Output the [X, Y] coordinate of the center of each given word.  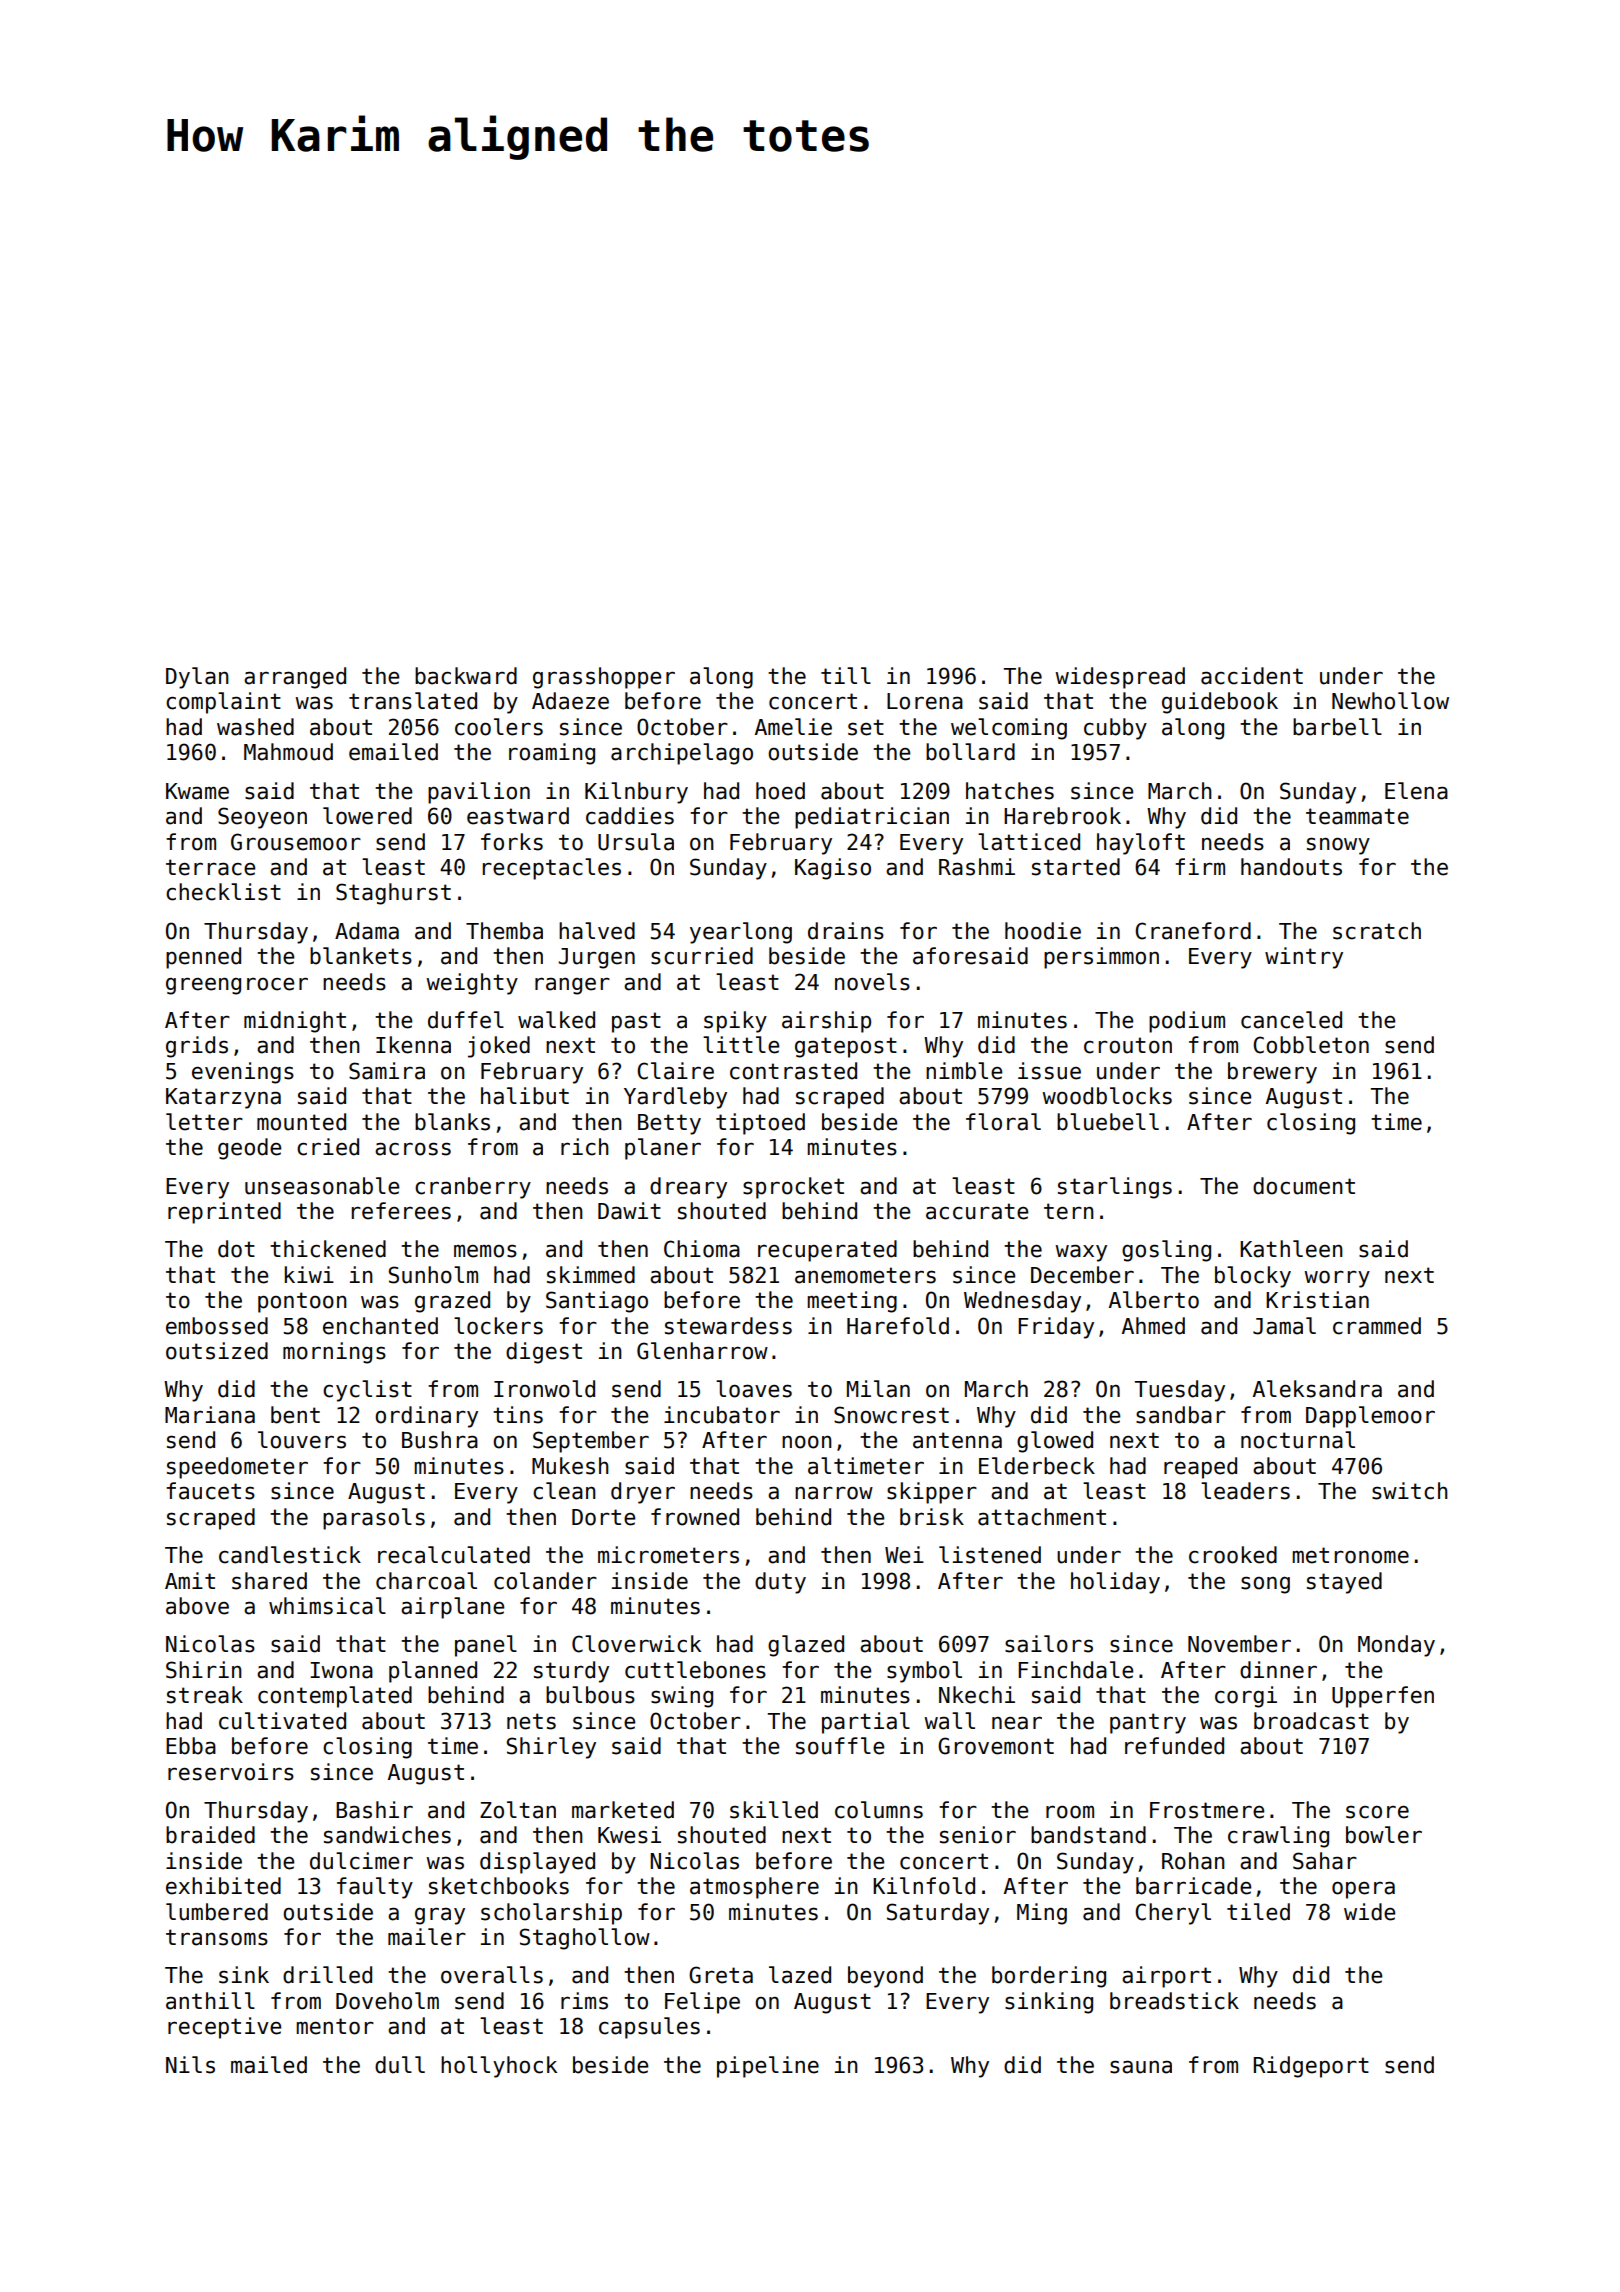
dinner [1278, 1670]
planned [433, 1672]
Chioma [702, 1249]
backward [466, 676]
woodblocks [1107, 1096]
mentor [335, 2026]
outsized [217, 1351]
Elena [1416, 791]
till [846, 675]
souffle [840, 1746]
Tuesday [1179, 1391]
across [413, 1149]
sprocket [793, 1188]
